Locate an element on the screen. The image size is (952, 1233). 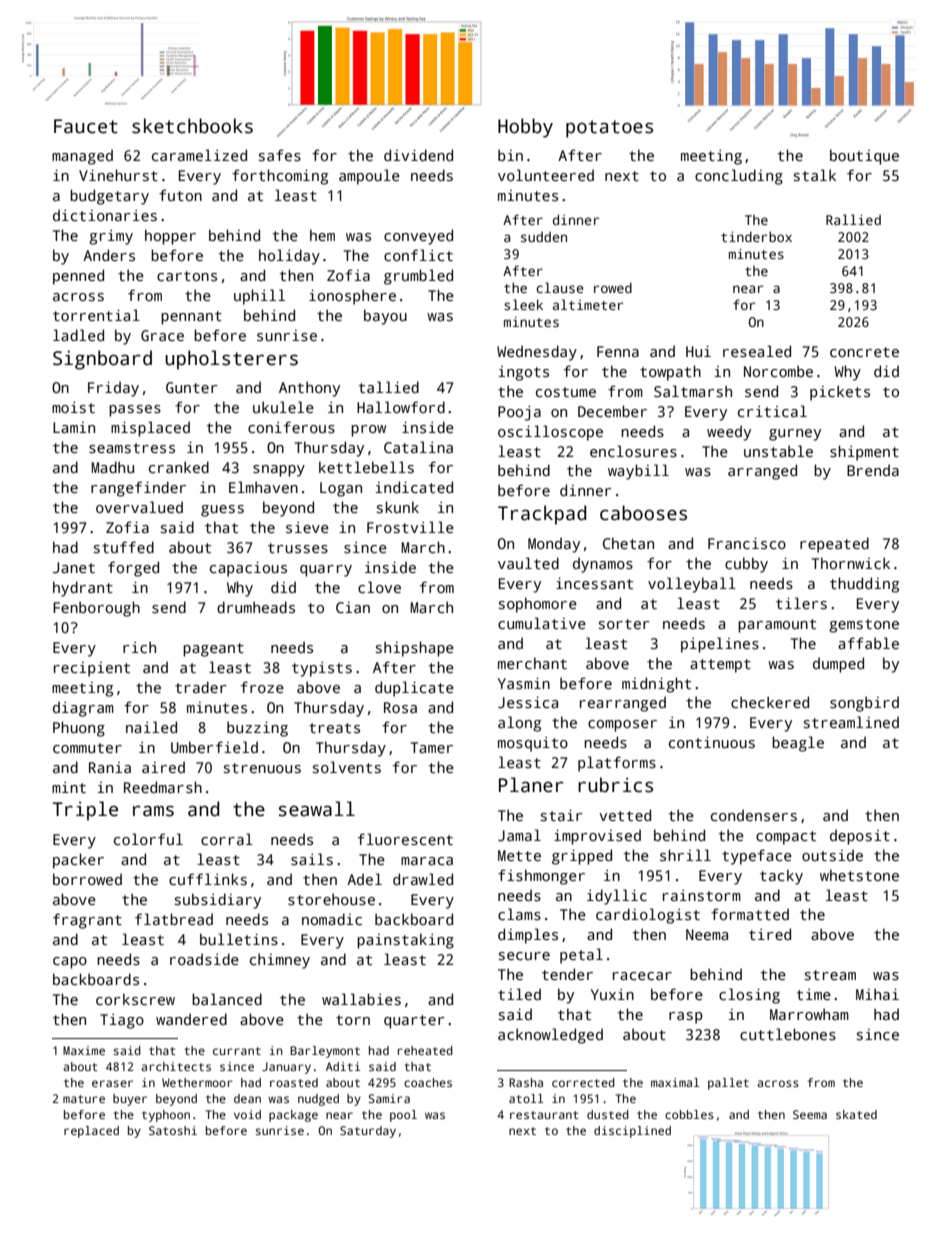
Seema is located at coordinates (810, 1114).
